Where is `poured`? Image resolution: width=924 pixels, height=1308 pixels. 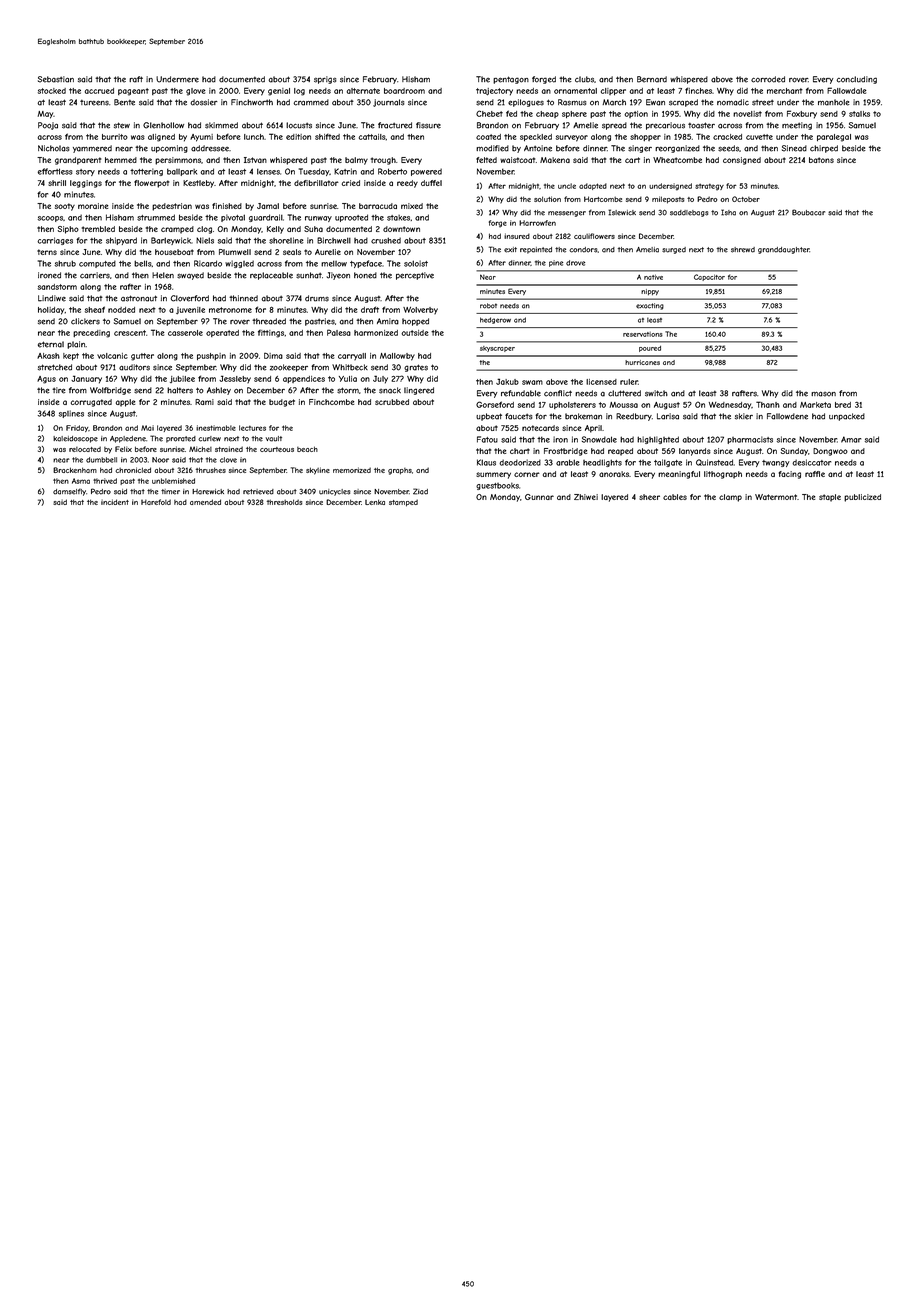 poured is located at coordinates (650, 349).
